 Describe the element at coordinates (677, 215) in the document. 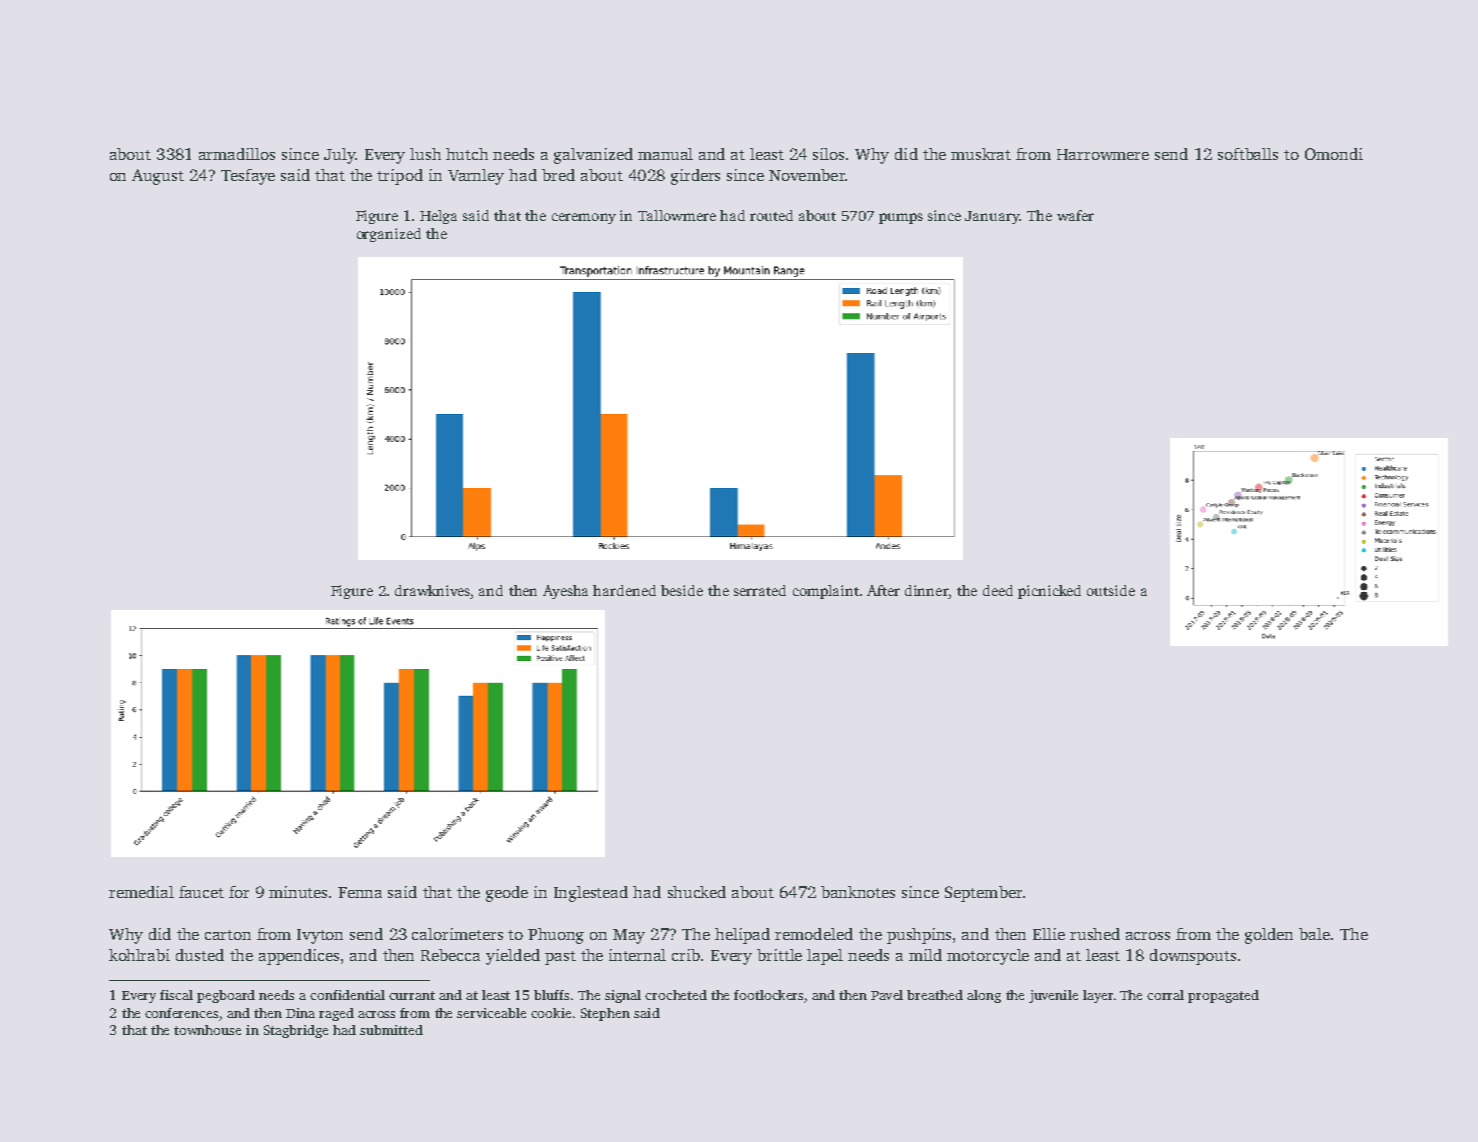

I see `Tallowmere` at that location.
